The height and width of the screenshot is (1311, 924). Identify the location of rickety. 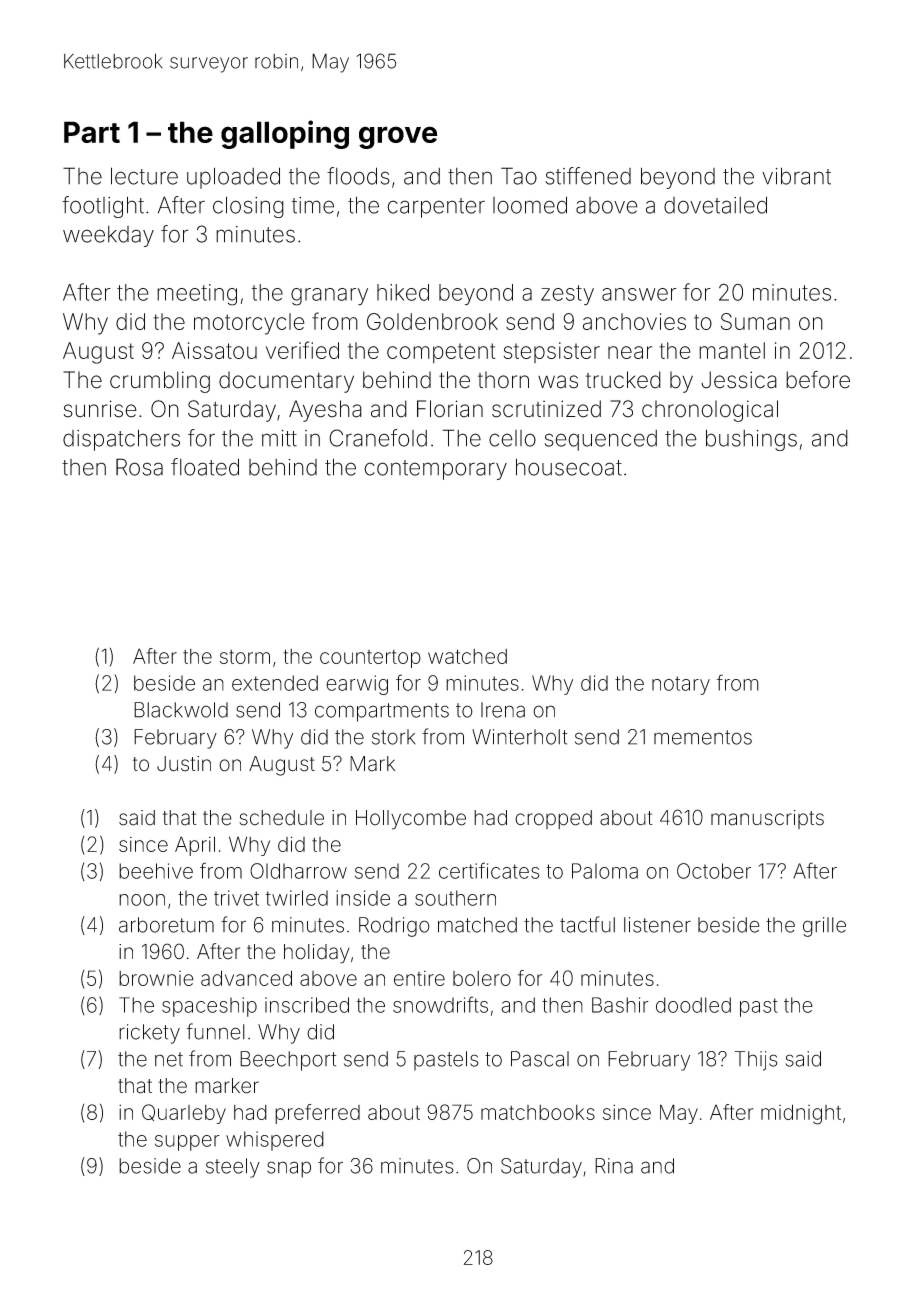
(149, 1034).
